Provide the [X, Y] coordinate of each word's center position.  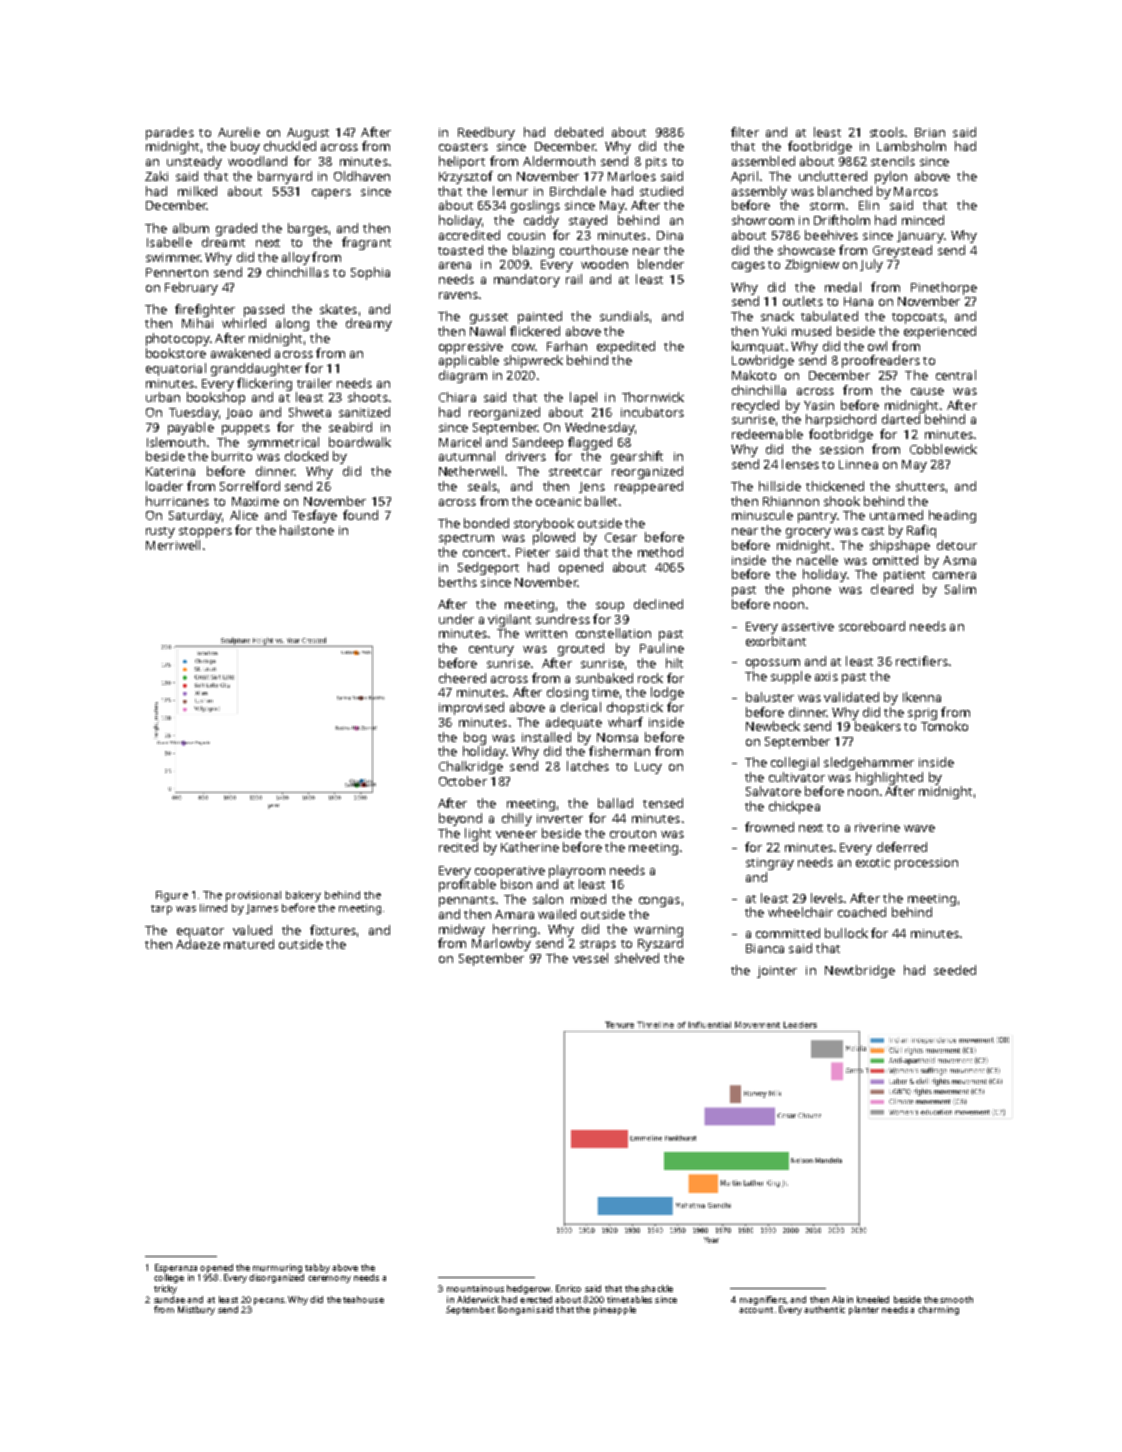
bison [516, 884]
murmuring [277, 1268]
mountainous [475, 1288]
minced [923, 220]
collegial [795, 763]
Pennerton [177, 272]
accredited [469, 235]
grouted [581, 649]
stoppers [205, 532]
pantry [817, 517]
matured [249, 944]
